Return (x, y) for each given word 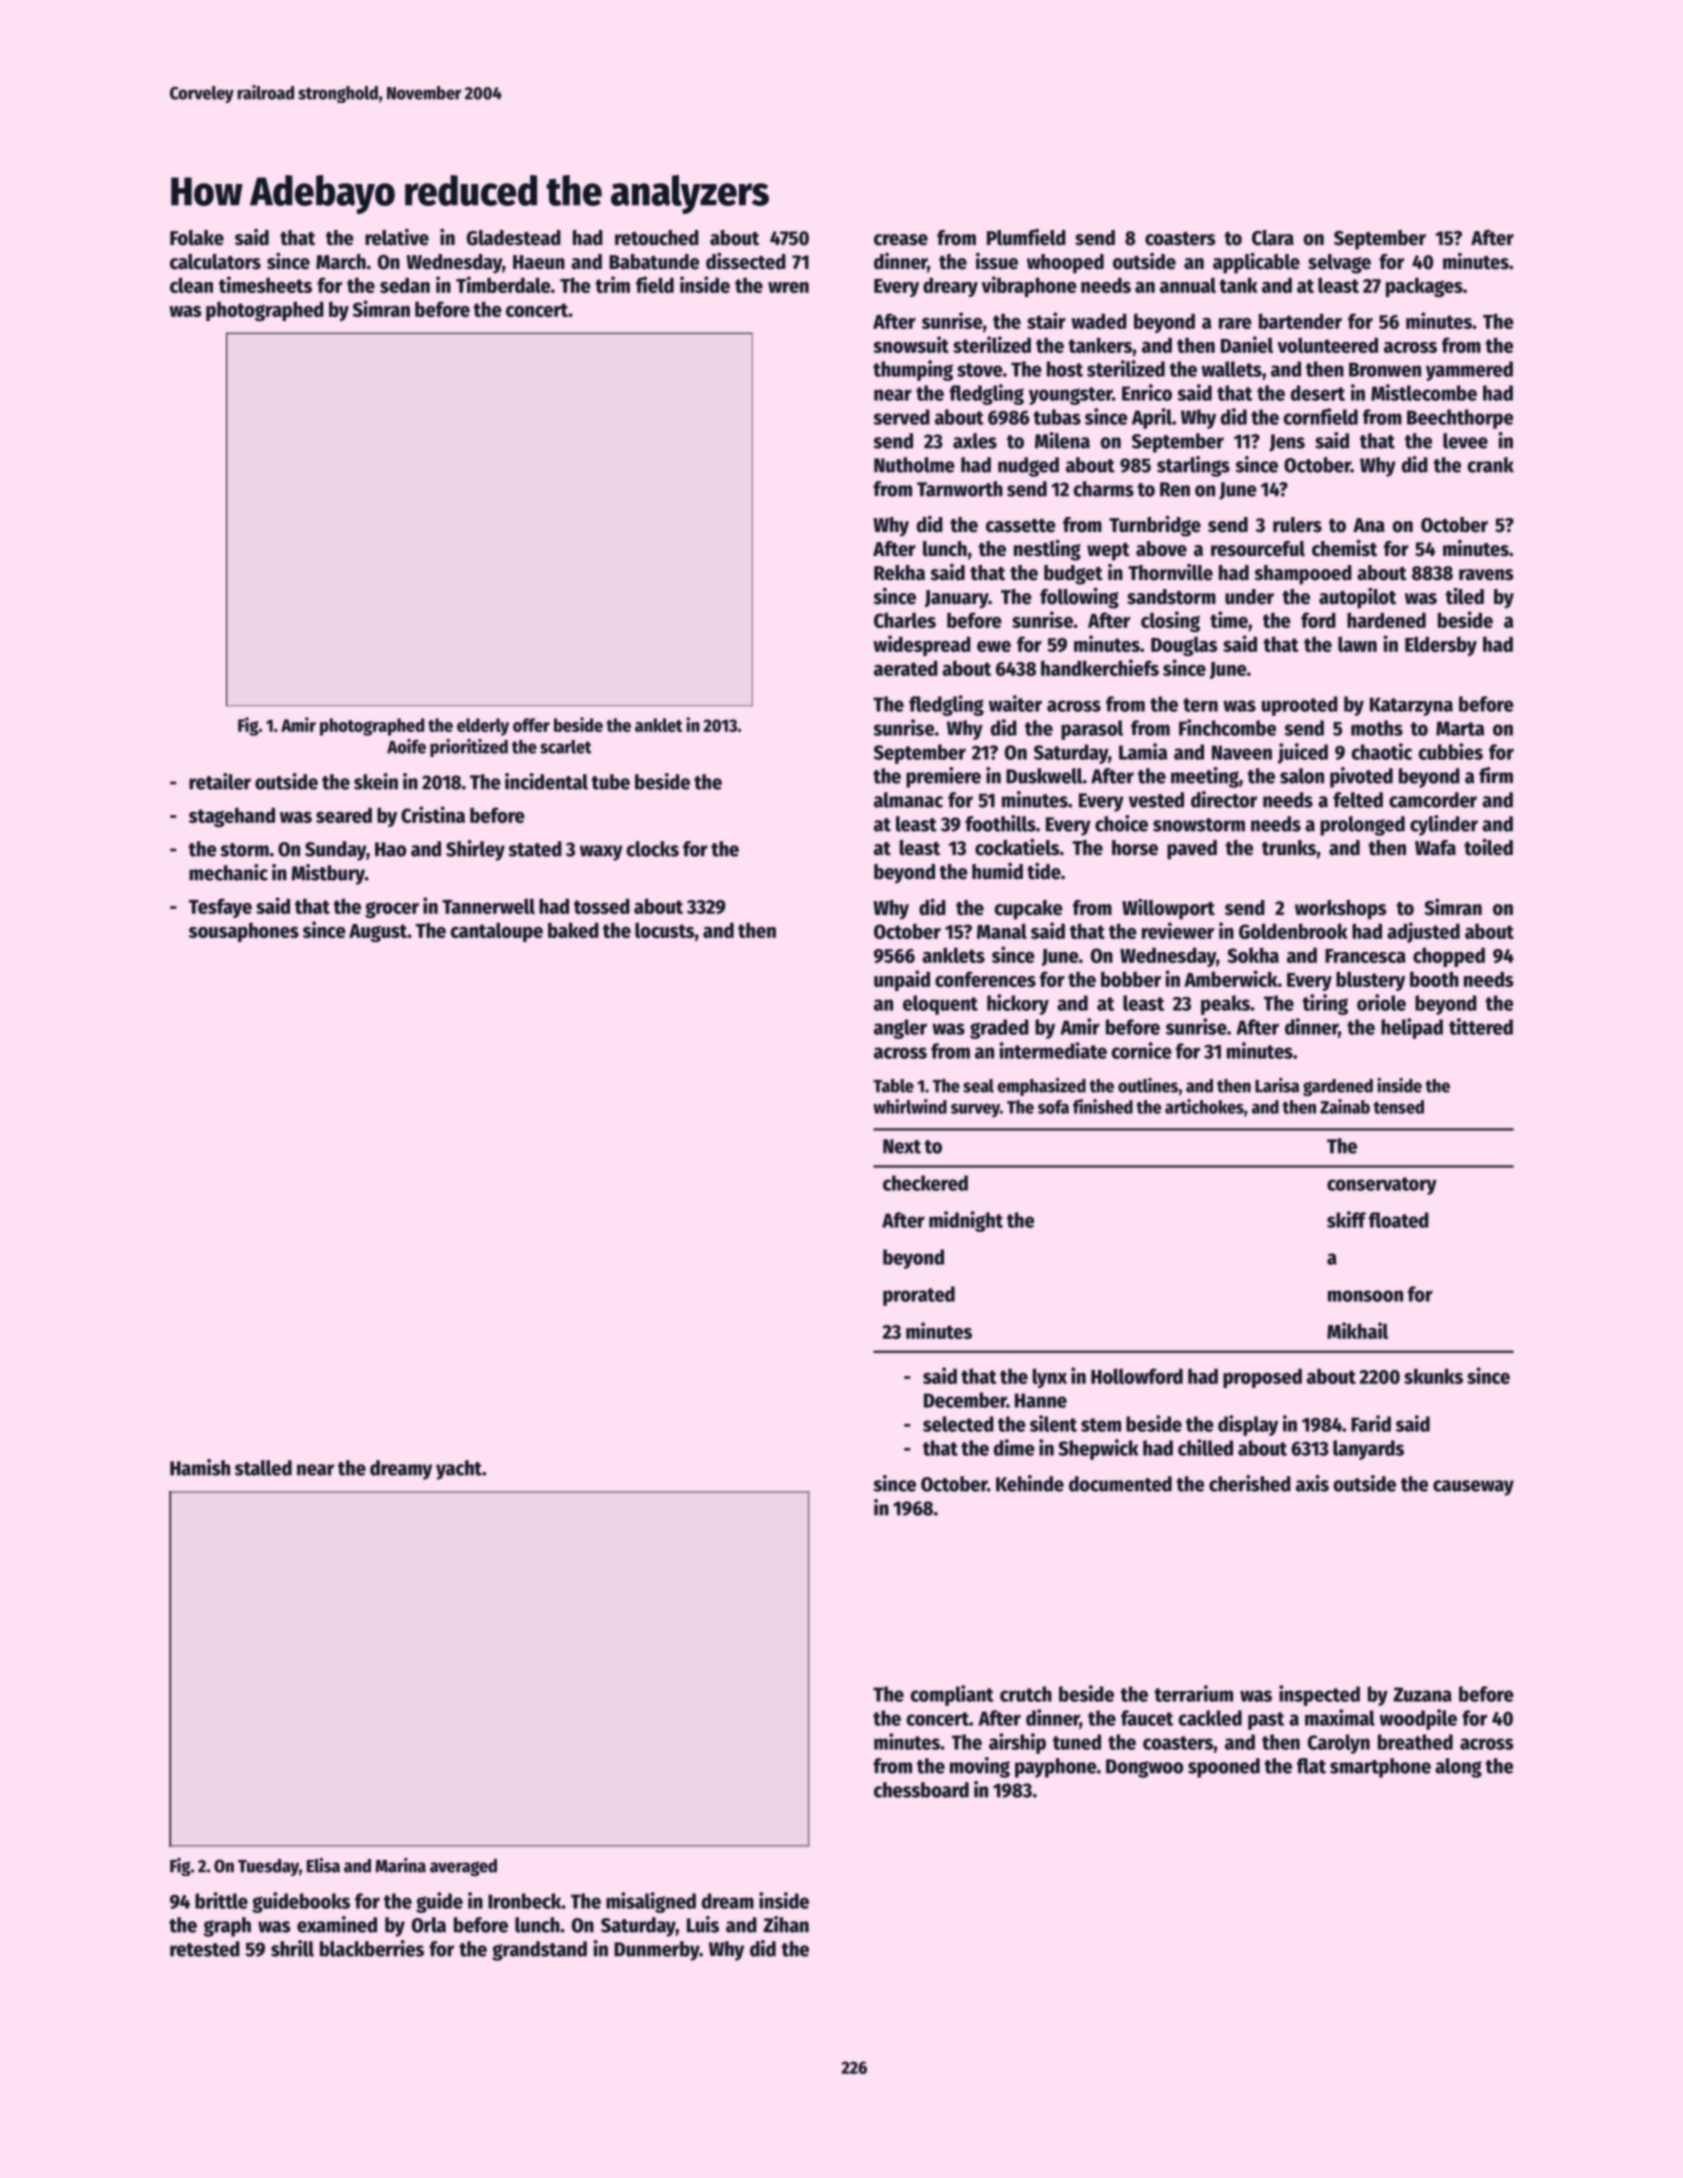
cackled (1210, 1718)
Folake (197, 238)
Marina (400, 1865)
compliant (952, 1695)
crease (901, 240)
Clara (1273, 238)
